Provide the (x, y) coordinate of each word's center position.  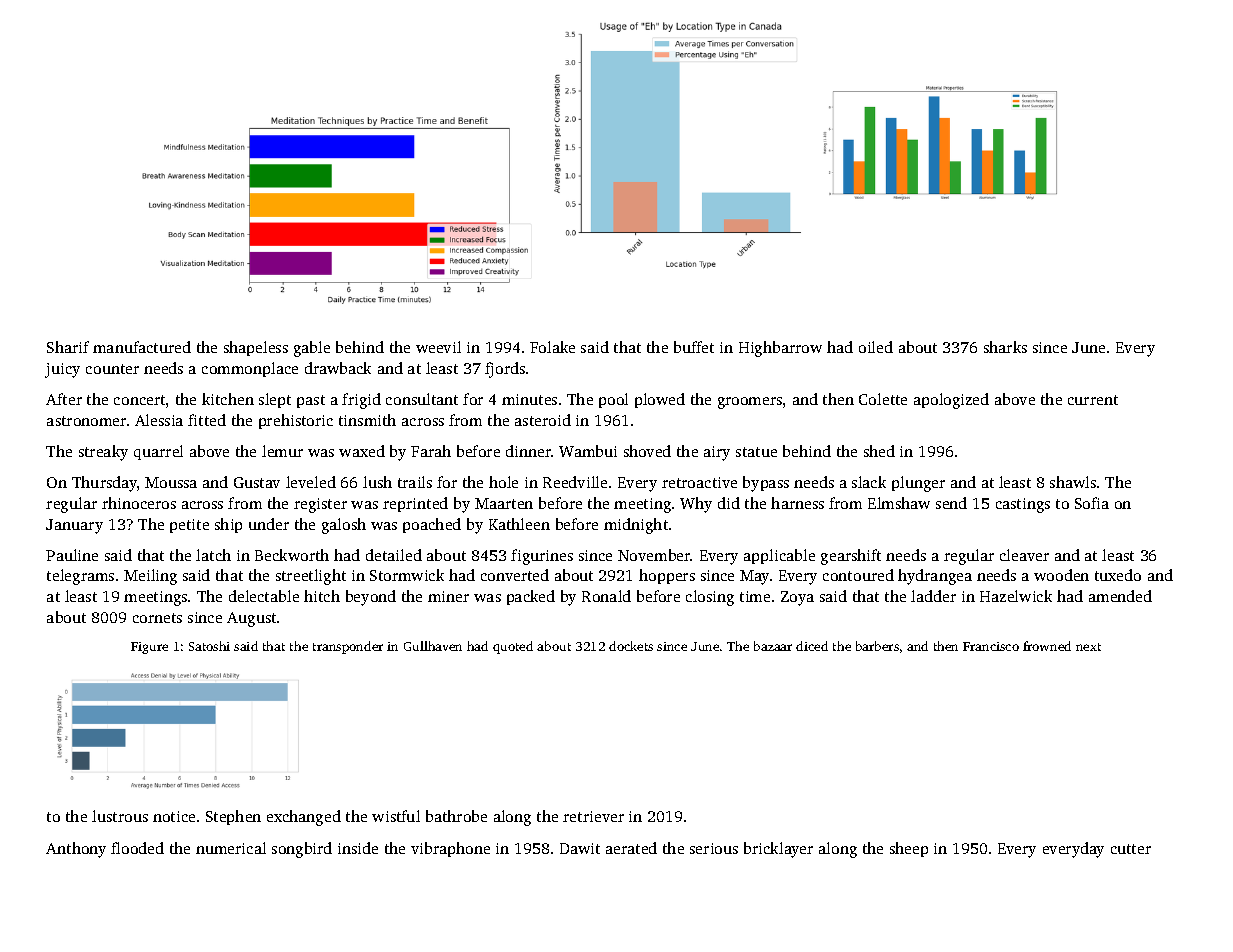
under (269, 524)
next (1088, 647)
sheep (909, 849)
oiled (876, 347)
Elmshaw (899, 503)
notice (174, 816)
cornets (157, 618)
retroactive (699, 482)
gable (312, 349)
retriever (593, 816)
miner (448, 596)
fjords (505, 370)
